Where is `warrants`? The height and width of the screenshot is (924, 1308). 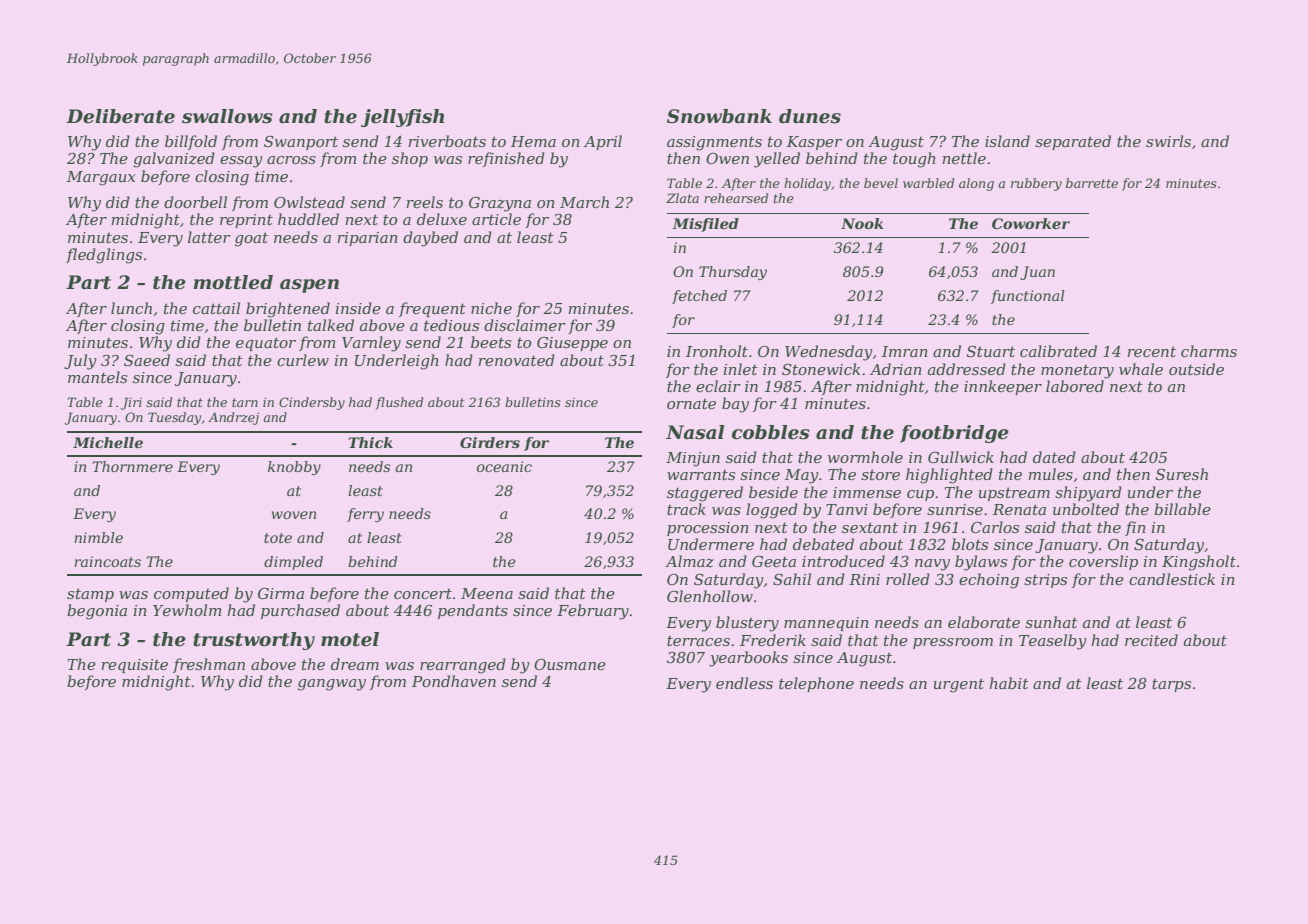
warrants is located at coordinates (701, 475).
